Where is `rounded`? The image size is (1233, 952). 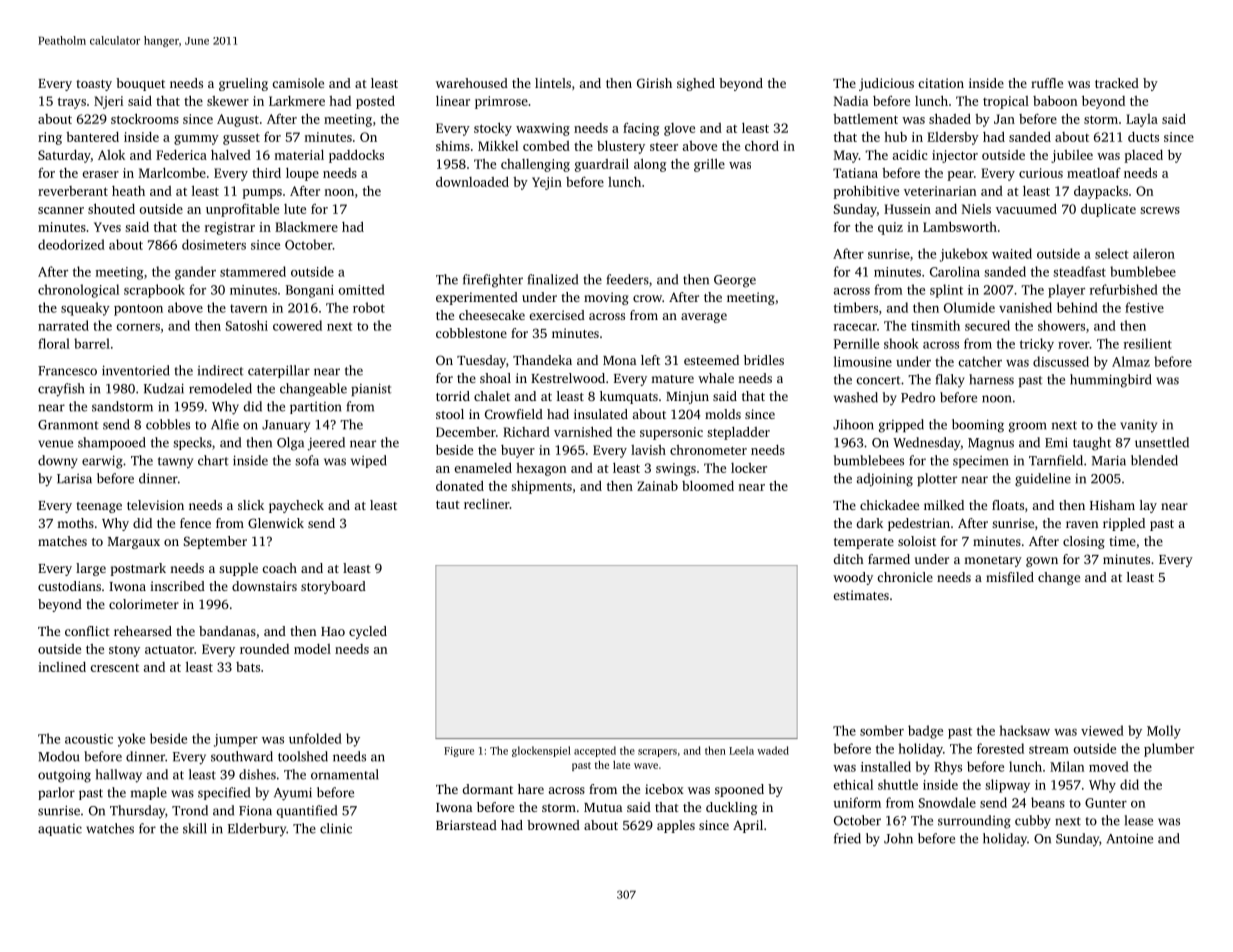 rounded is located at coordinates (264, 649).
